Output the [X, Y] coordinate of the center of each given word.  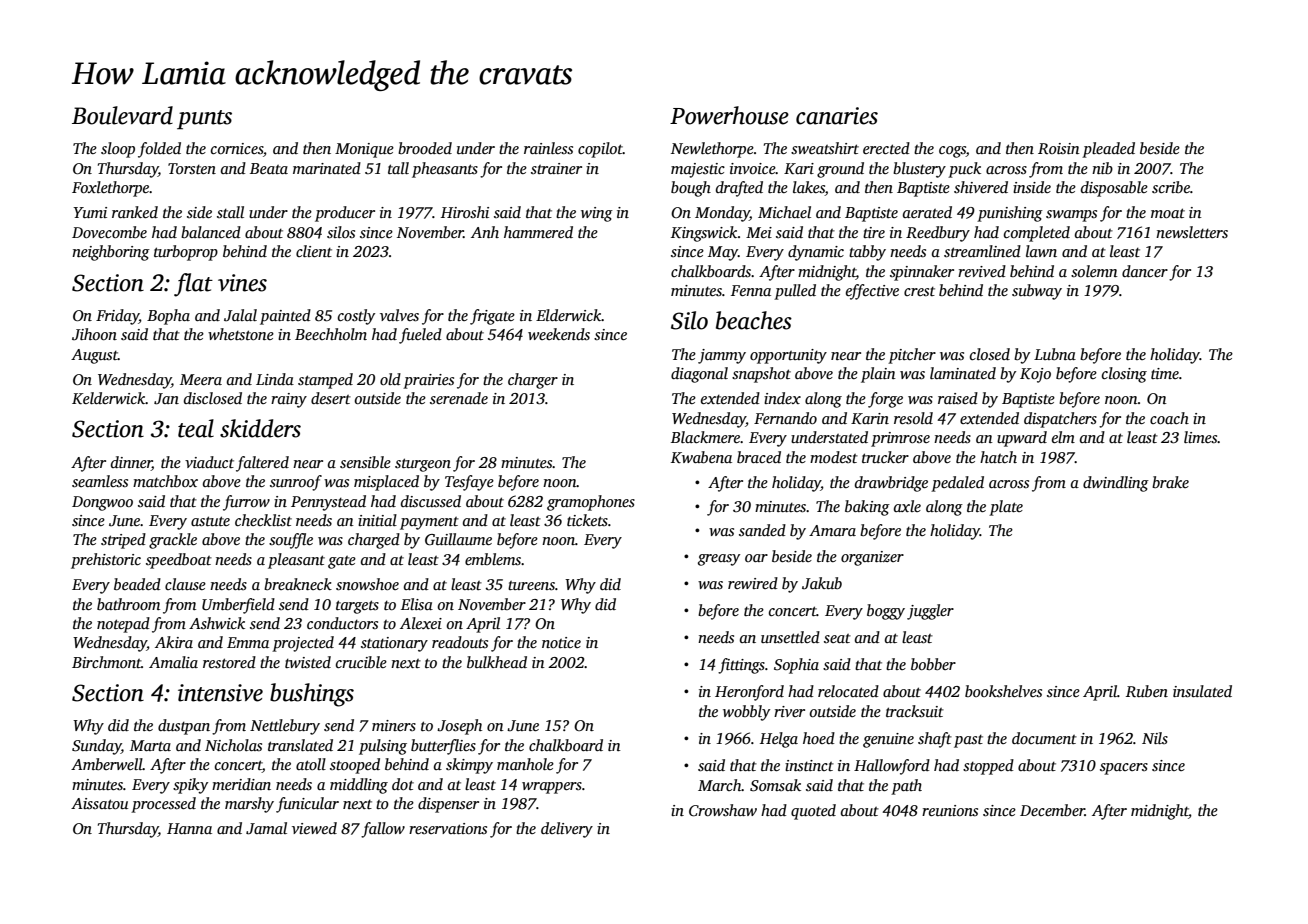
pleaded [1108, 150]
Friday [117, 317]
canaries [837, 116]
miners [394, 725]
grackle [173, 541]
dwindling [1116, 484]
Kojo [1035, 375]
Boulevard [122, 115]
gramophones [591, 503]
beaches [754, 320]
